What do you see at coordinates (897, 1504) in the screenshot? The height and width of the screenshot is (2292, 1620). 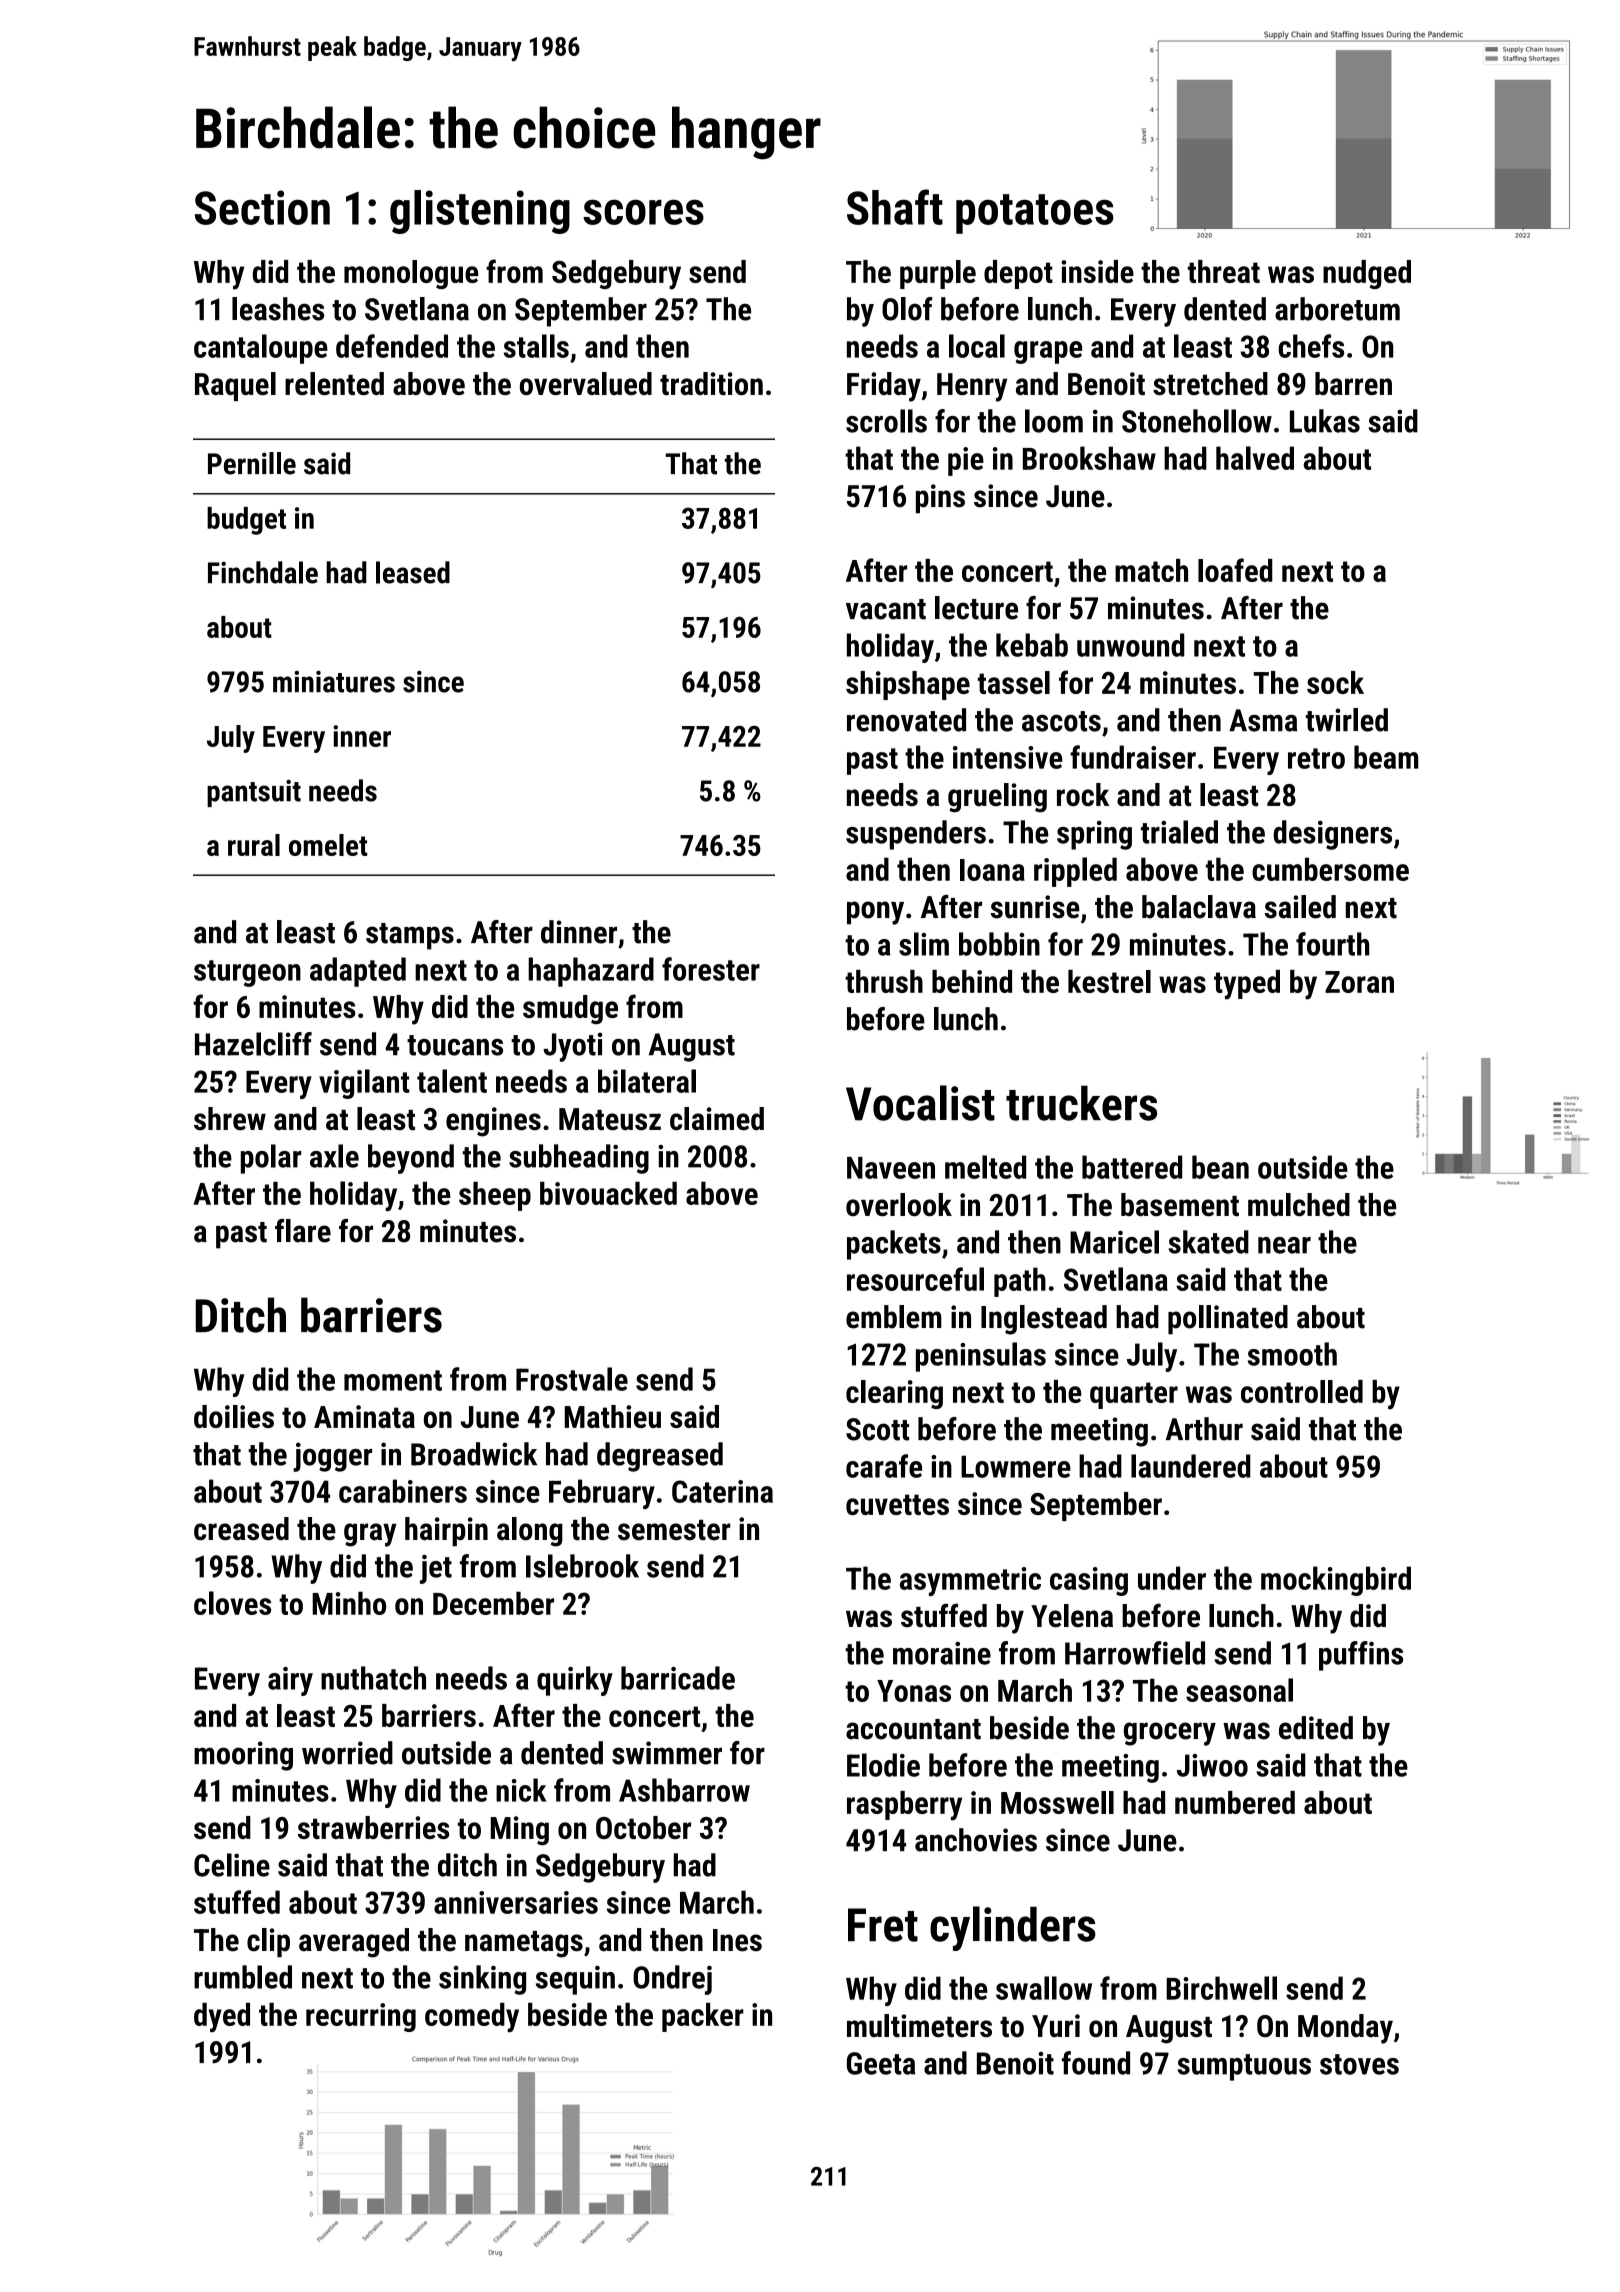 I see `cuvettes` at bounding box center [897, 1504].
